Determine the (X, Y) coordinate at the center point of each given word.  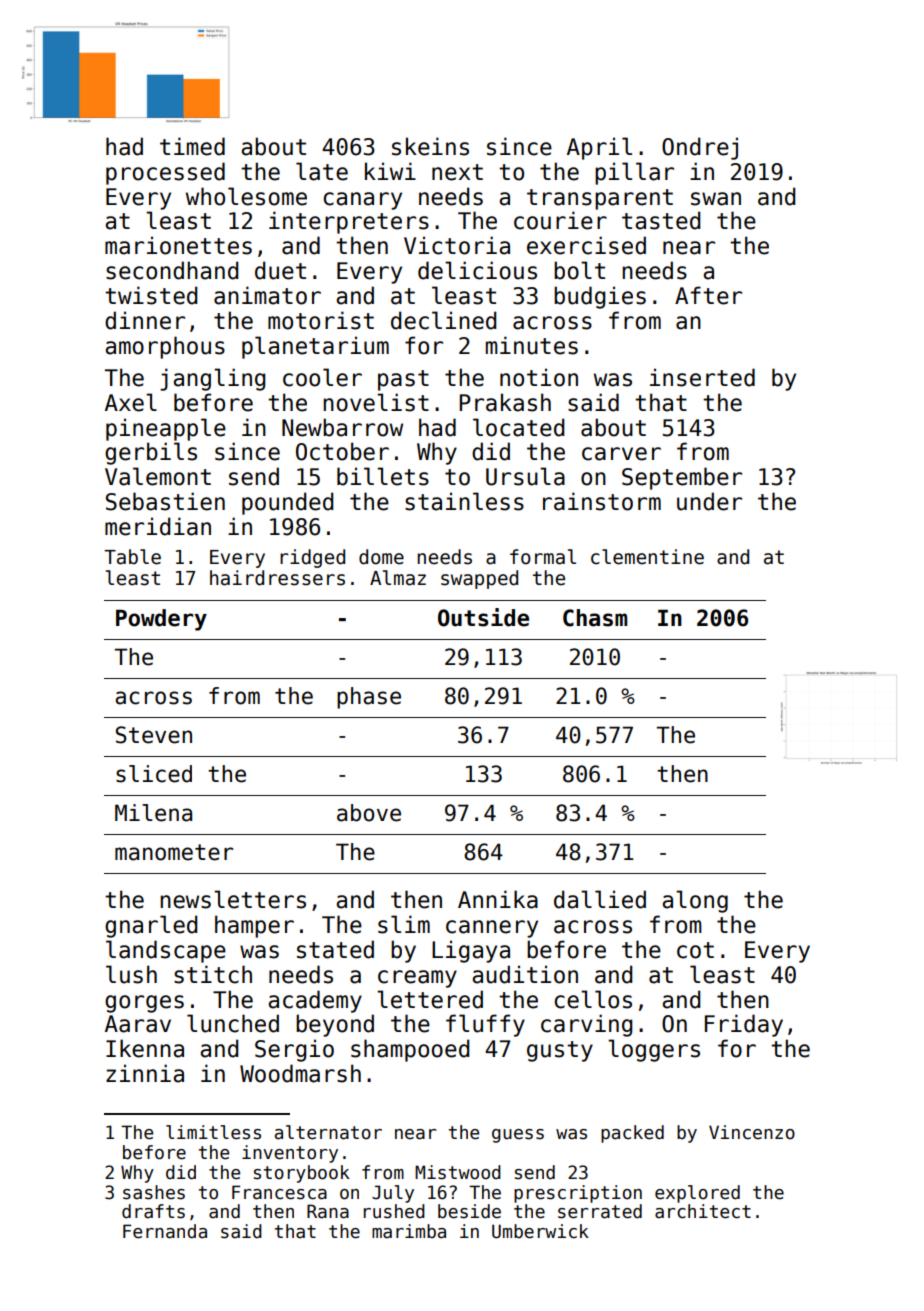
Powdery (161, 620)
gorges (144, 1004)
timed (192, 146)
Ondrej (700, 148)
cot (695, 950)
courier (560, 220)
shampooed (410, 1050)
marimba (409, 1231)
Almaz (398, 578)
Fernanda (165, 1231)
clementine (647, 557)
